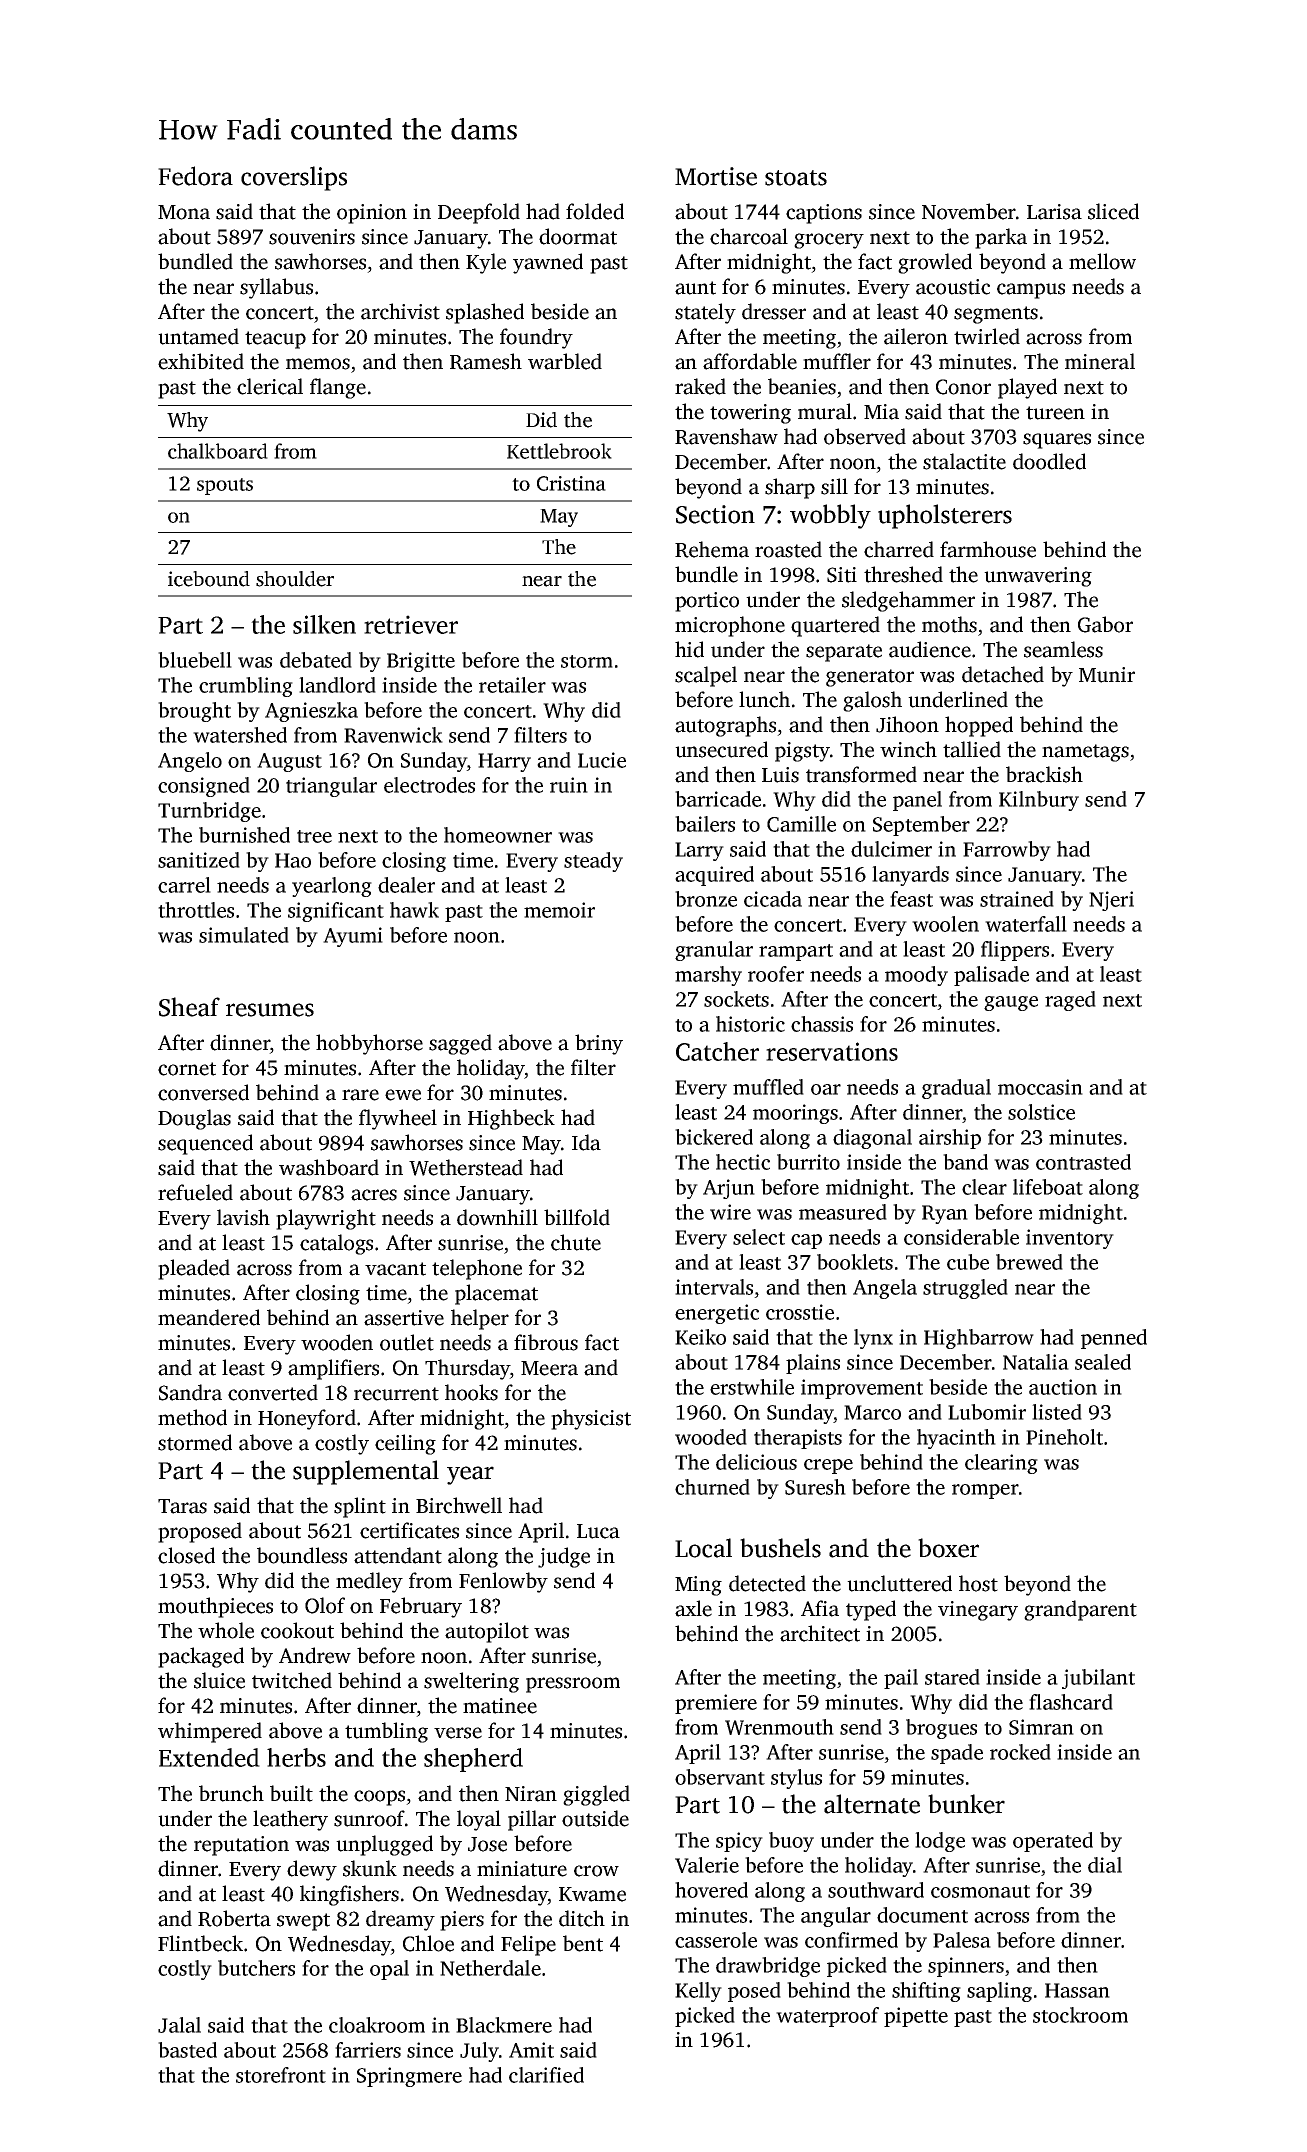 The height and width of the screenshot is (2152, 1307). What do you see at coordinates (1113, 211) in the screenshot?
I see `sliced` at bounding box center [1113, 211].
